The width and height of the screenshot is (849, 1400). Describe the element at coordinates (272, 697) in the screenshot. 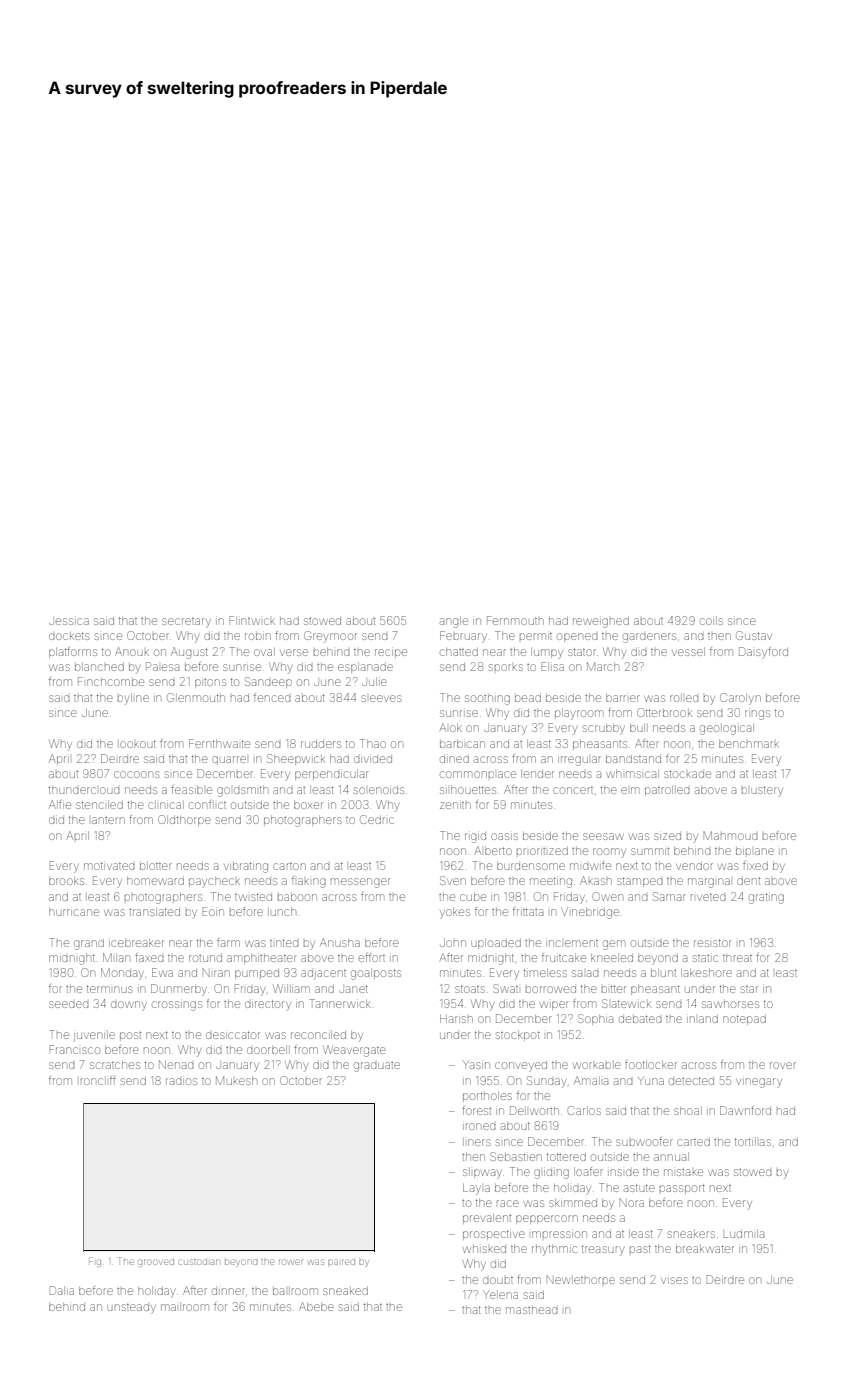

I see `fenced` at that location.
